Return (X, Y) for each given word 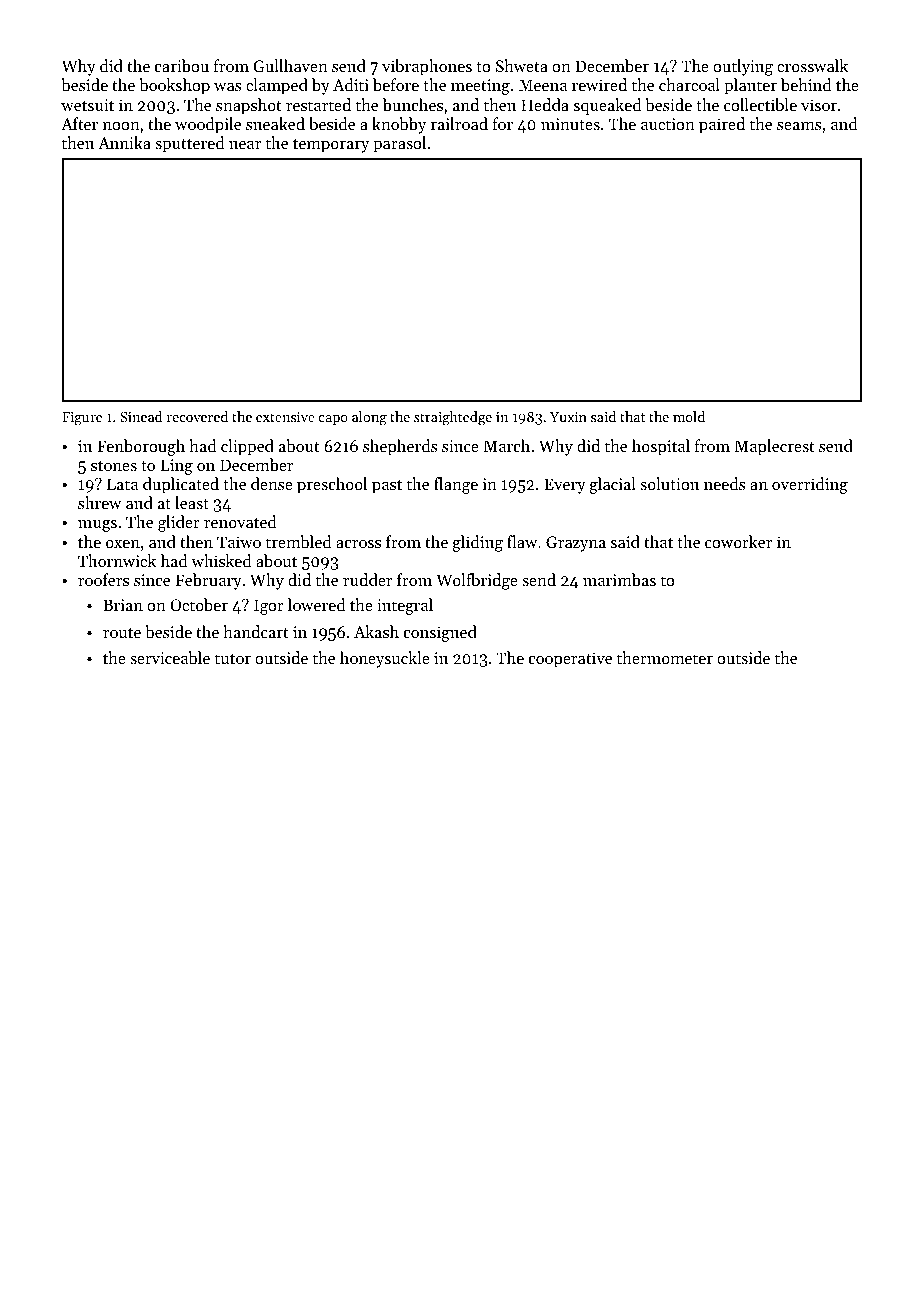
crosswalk (812, 65)
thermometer (665, 657)
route (122, 633)
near (245, 145)
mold (689, 416)
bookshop (174, 86)
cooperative (570, 660)
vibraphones (427, 67)
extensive (285, 417)
